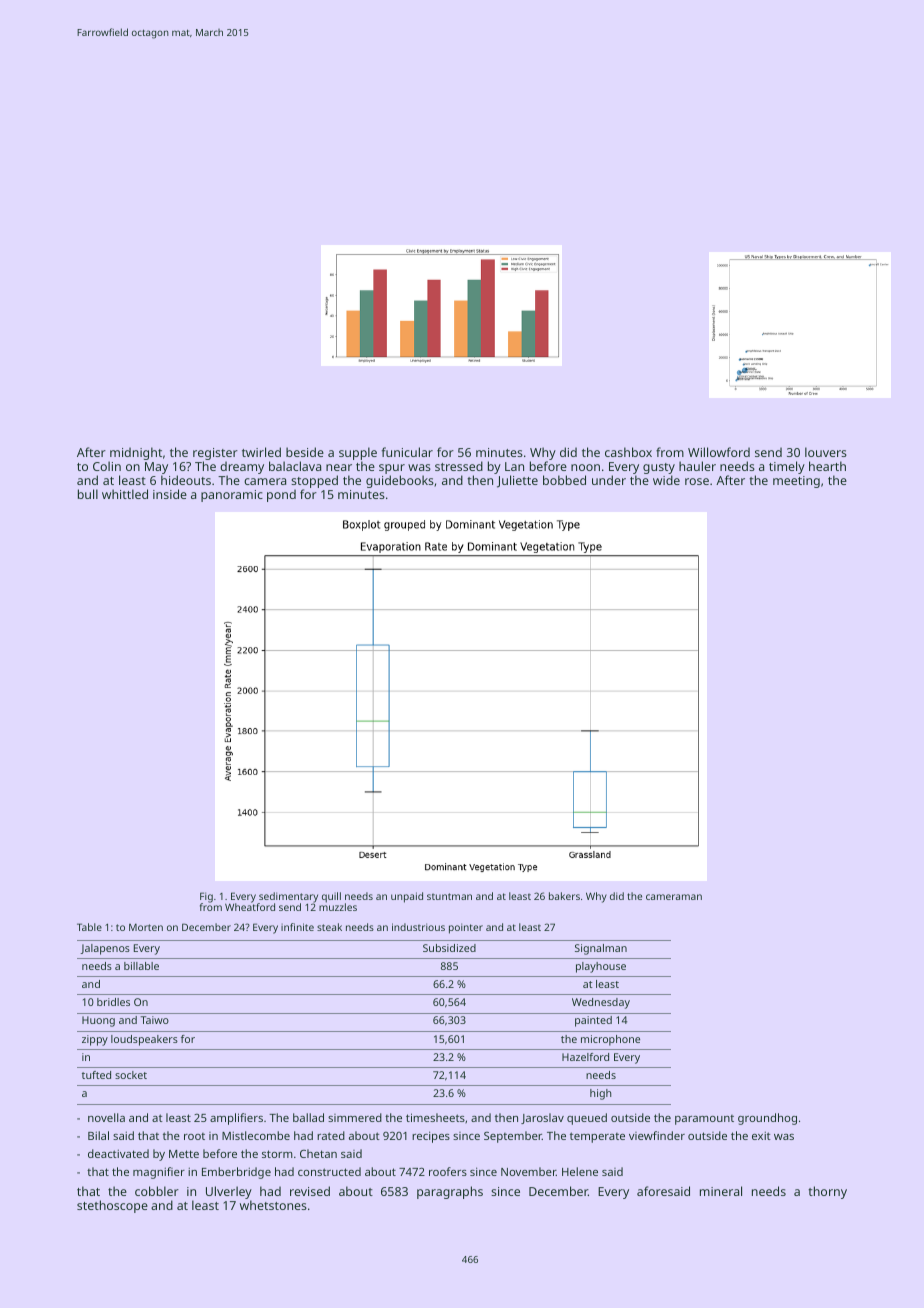 The image size is (924, 1308). What do you see at coordinates (564, 480) in the image?
I see `bobbed` at bounding box center [564, 480].
